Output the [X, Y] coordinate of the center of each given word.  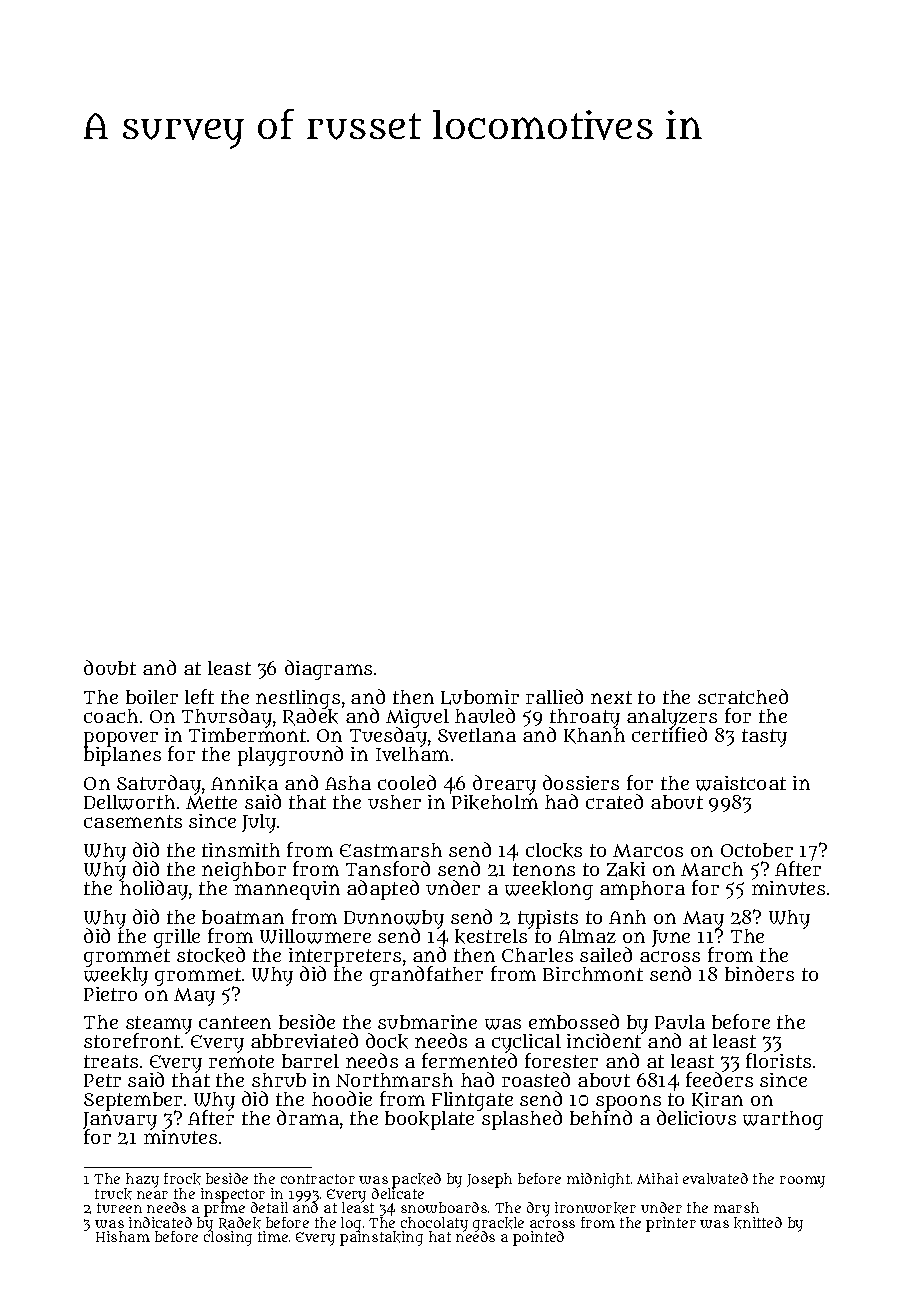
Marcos [648, 850]
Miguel [417, 718]
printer [671, 1224]
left [199, 696]
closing [228, 1238]
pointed [538, 1238]
